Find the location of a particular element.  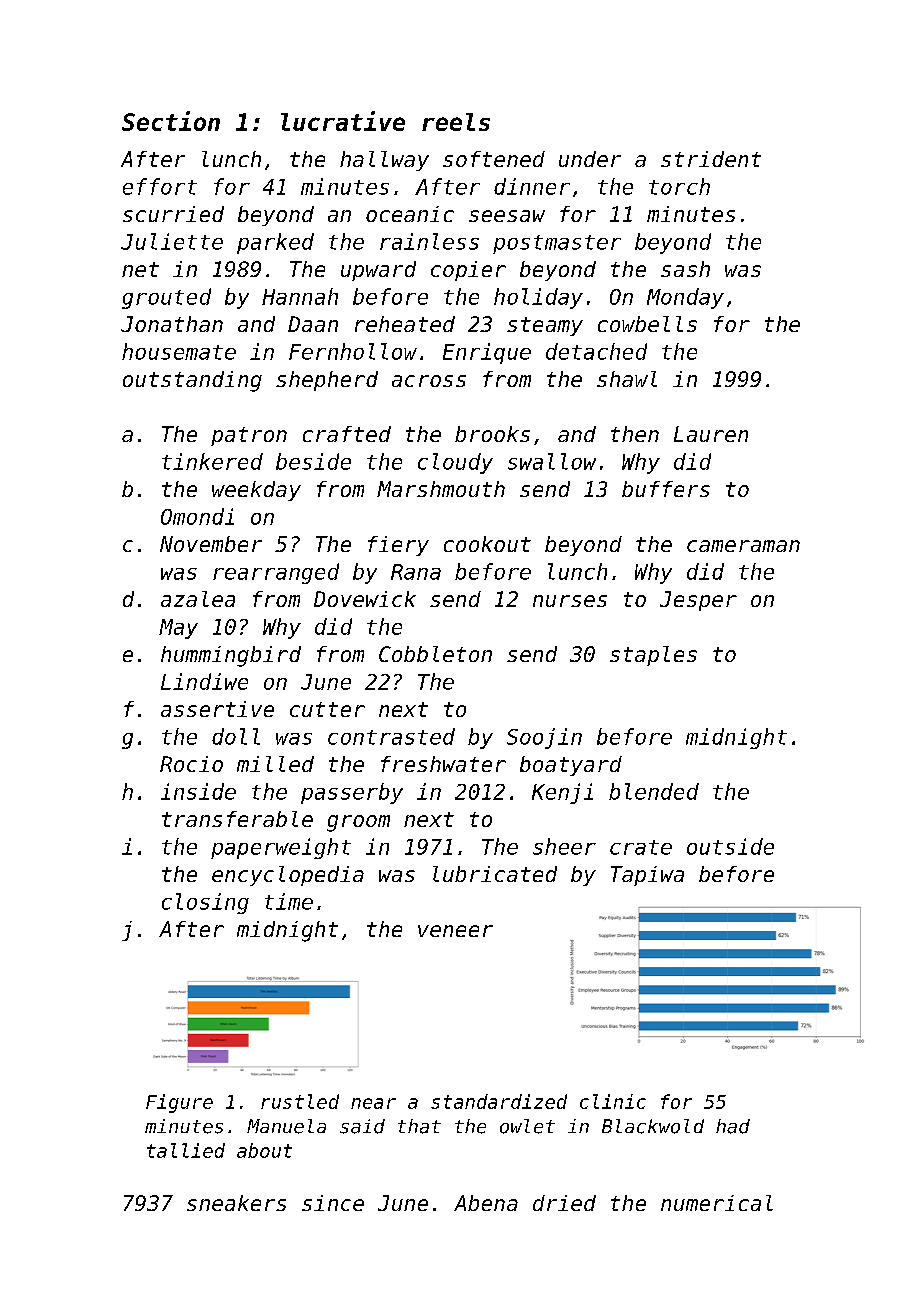

rearranged is located at coordinates (276, 573).
